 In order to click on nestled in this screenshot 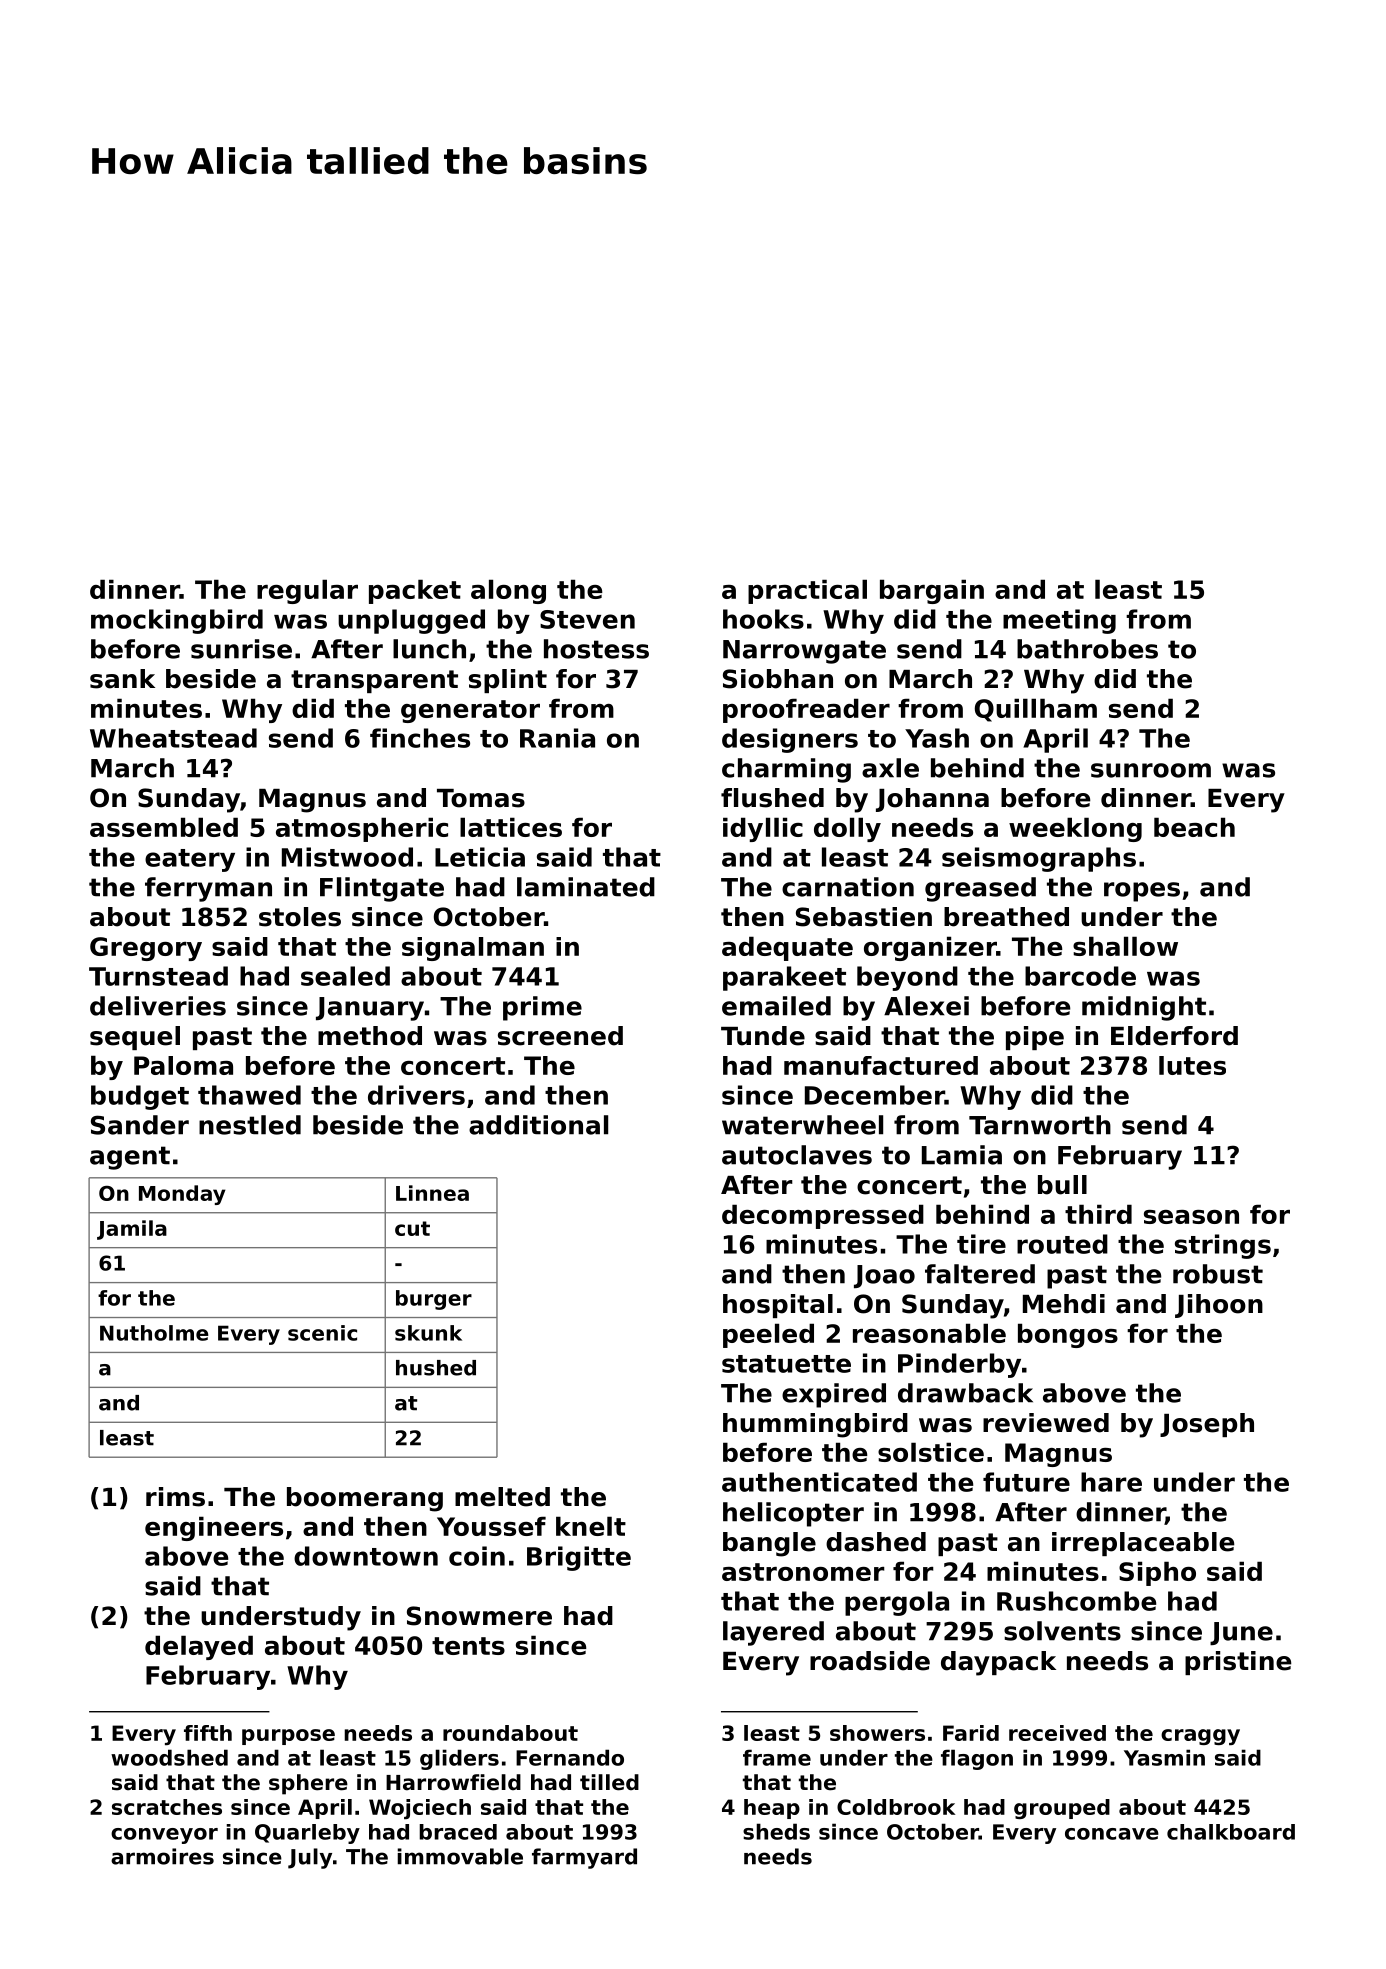, I will do `click(250, 1125)`.
